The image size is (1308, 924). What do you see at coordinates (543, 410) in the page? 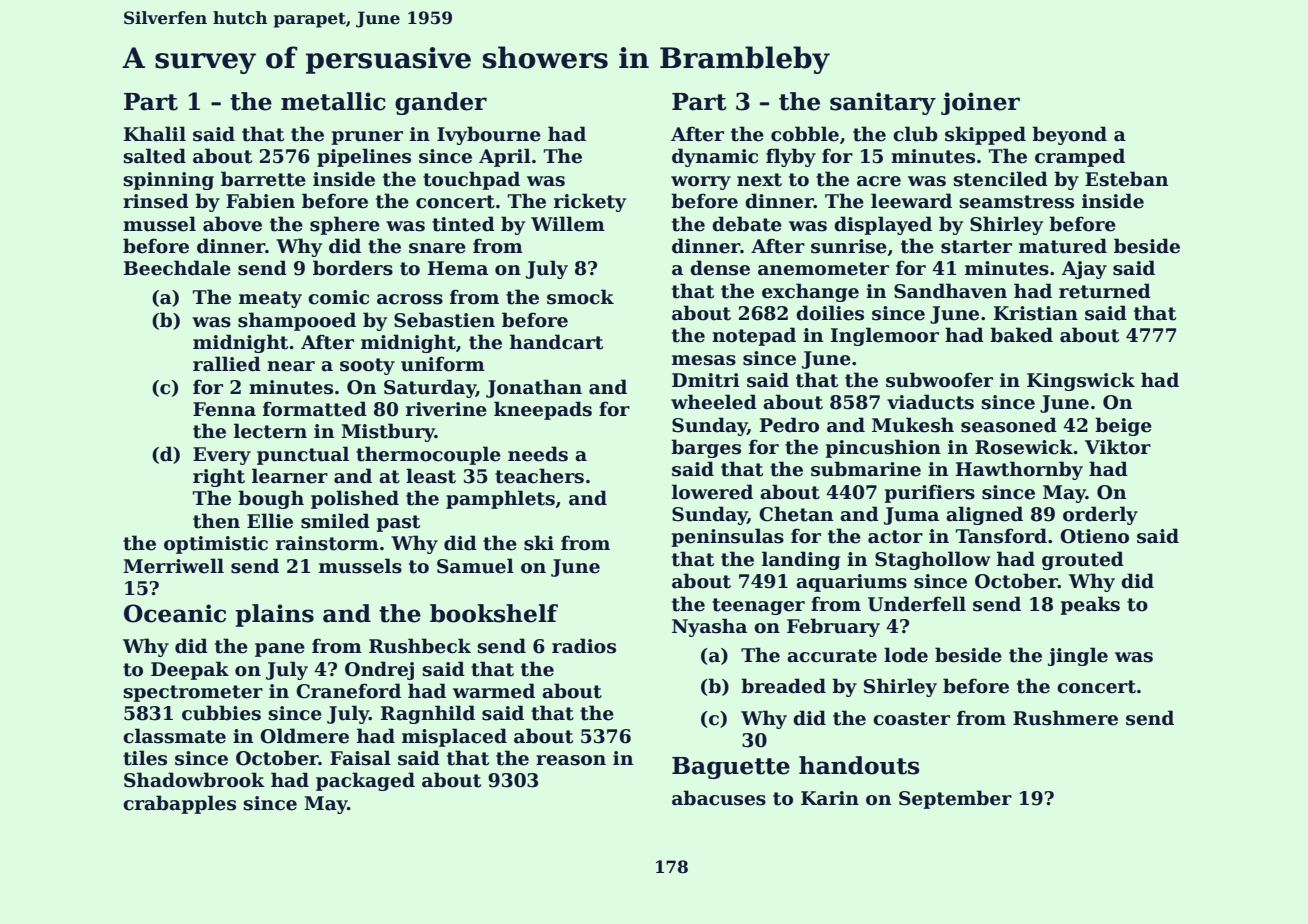
I see `kneepads` at bounding box center [543, 410].
